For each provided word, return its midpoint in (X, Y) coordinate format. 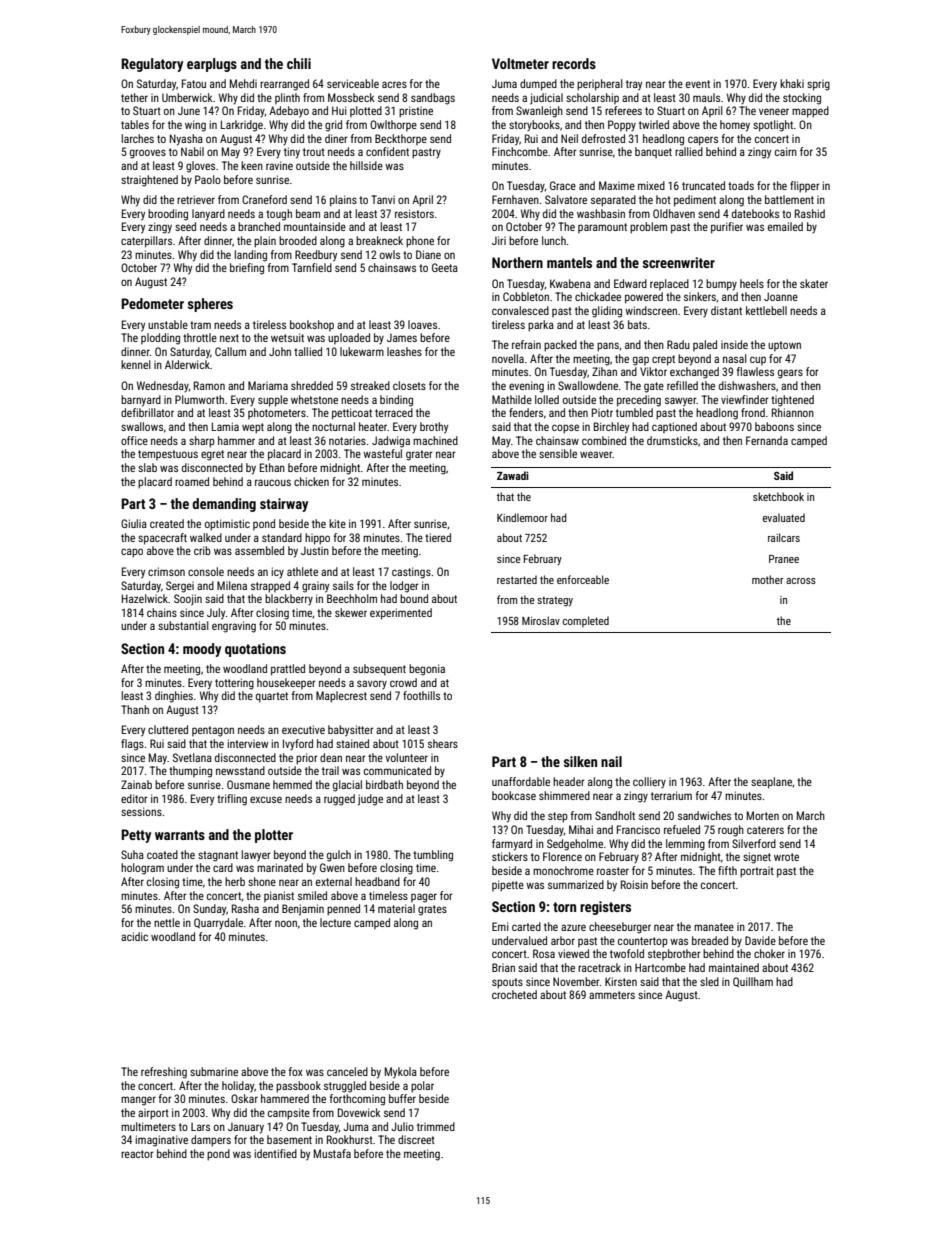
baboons (774, 426)
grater (419, 455)
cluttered (168, 729)
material (396, 908)
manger (138, 1101)
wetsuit (287, 337)
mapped (810, 112)
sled (709, 981)
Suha (132, 854)
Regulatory (152, 65)
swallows (142, 426)
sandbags (433, 99)
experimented (401, 614)
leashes (404, 351)
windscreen (651, 310)
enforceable (583, 579)
